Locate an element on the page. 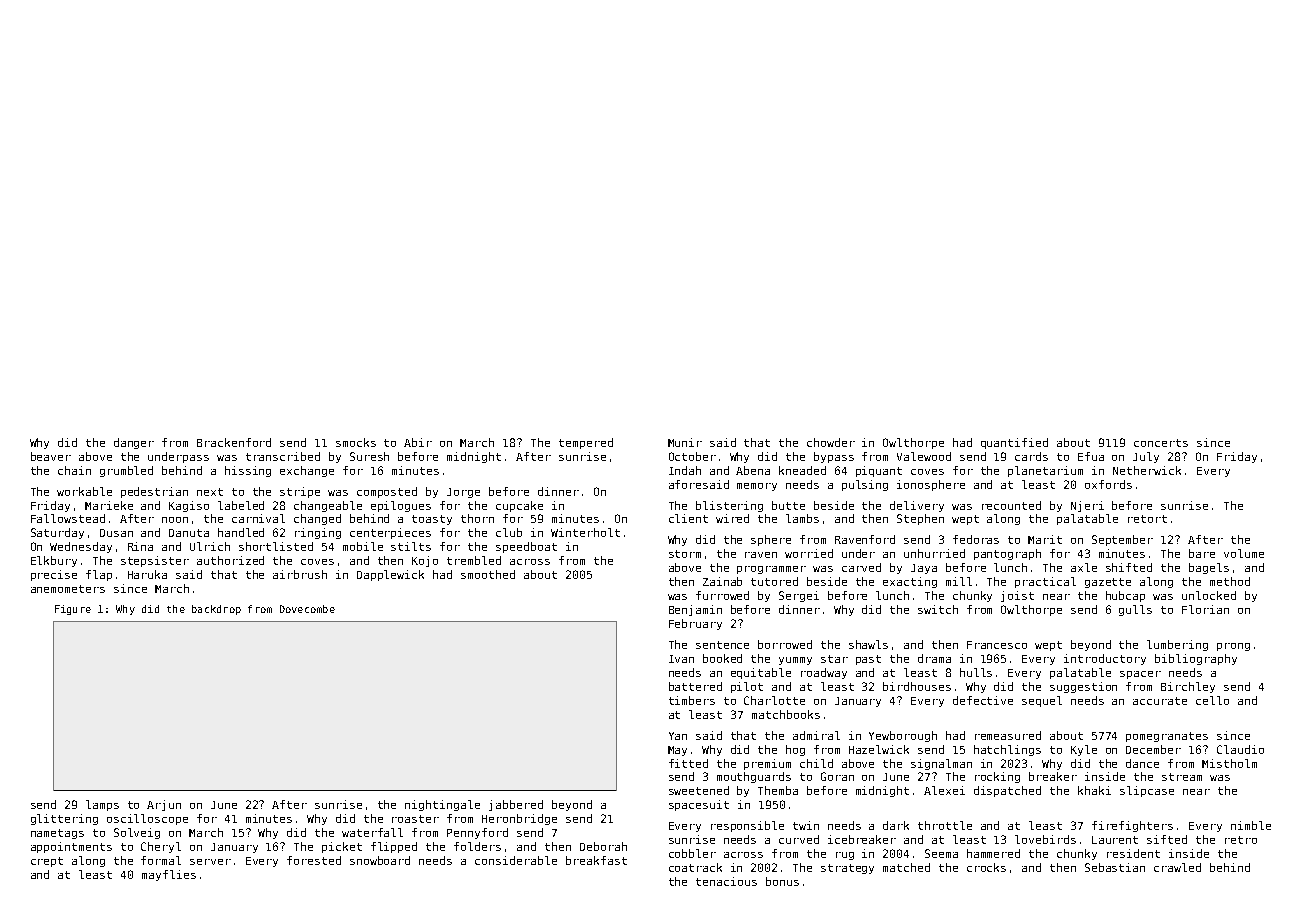  cello is located at coordinates (1212, 700).
